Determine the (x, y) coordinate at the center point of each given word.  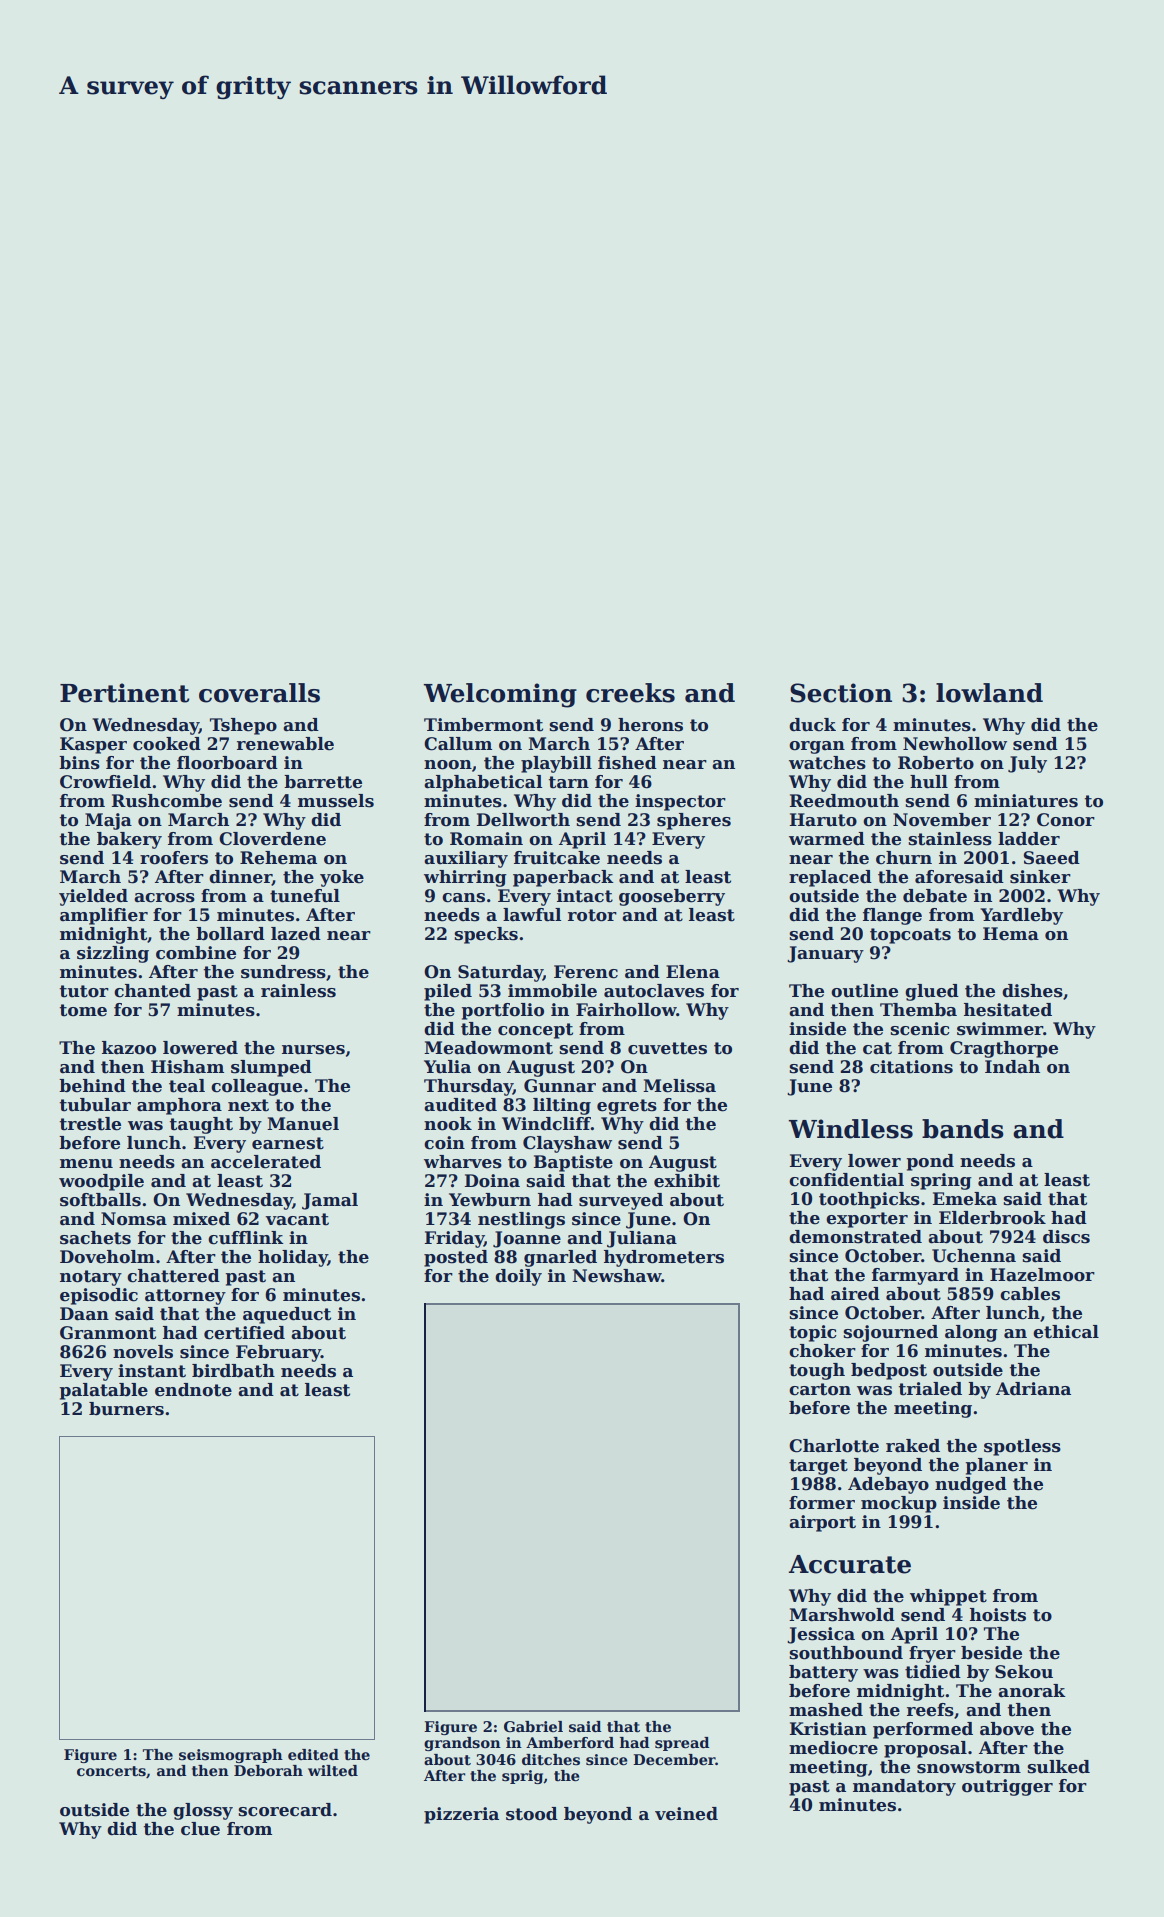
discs (1066, 1237)
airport (822, 1523)
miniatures (1026, 801)
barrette (323, 782)
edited (313, 1754)
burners (126, 1409)
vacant (297, 1219)
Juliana (642, 1239)
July (1027, 764)
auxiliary (466, 859)
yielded (93, 897)
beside (991, 1653)
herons (650, 725)
